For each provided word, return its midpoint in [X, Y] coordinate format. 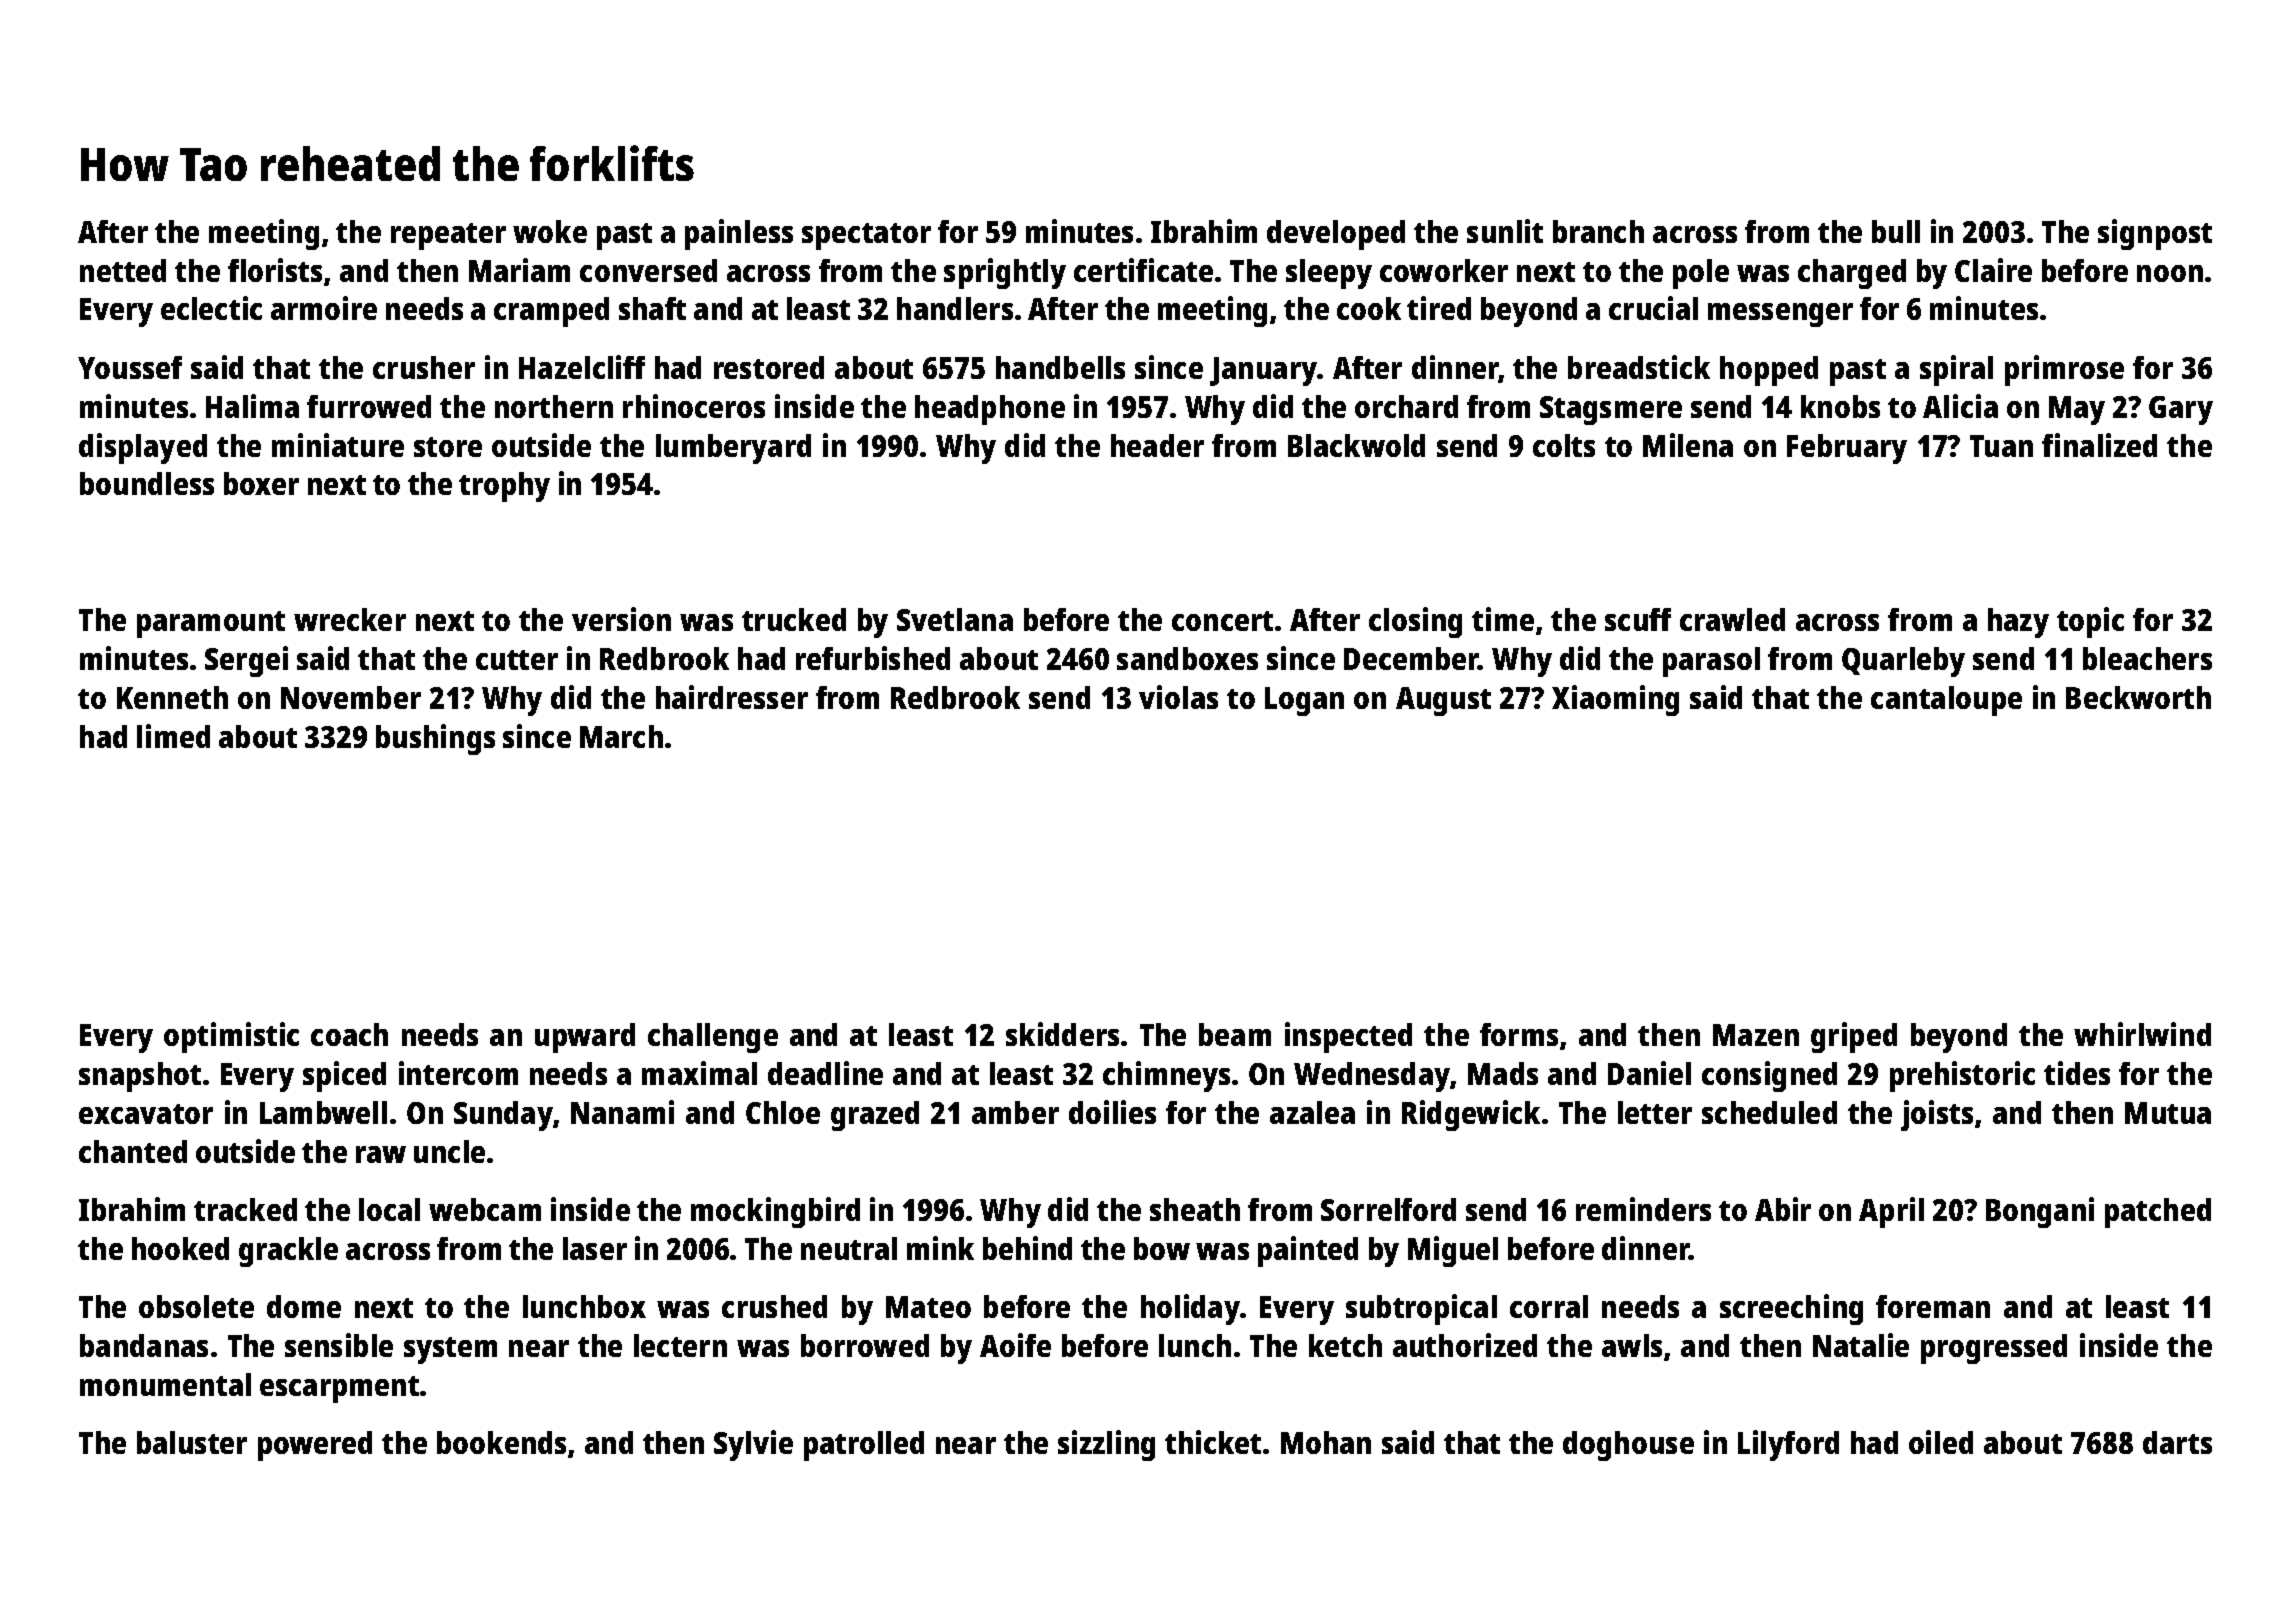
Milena [1688, 445]
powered [315, 1446]
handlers [955, 308]
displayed [143, 448]
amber [1015, 1112]
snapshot [140, 1077]
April [1891, 1212]
